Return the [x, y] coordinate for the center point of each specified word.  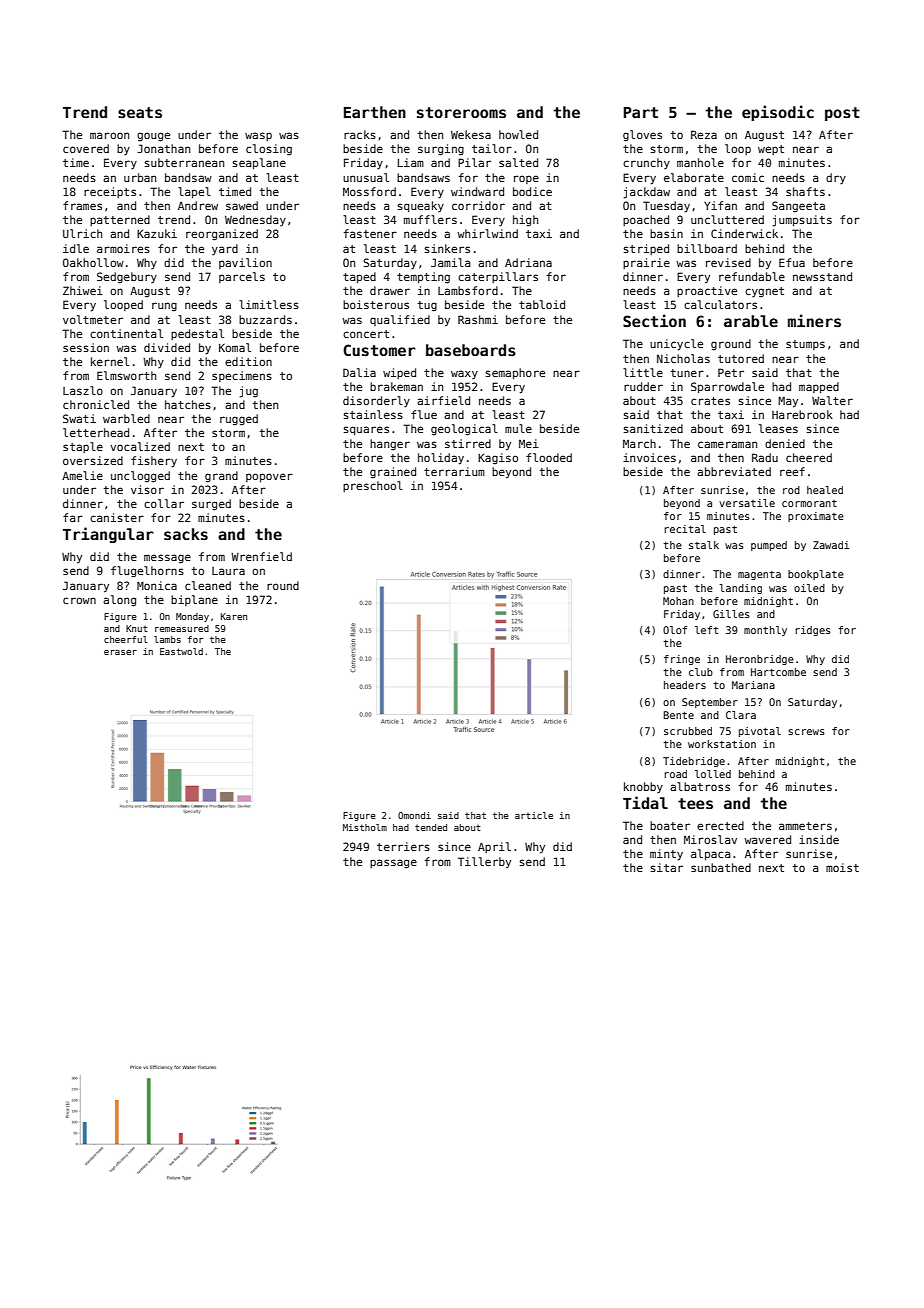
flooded [549, 457]
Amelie [82, 475]
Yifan [720, 205]
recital [685, 529]
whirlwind [487, 233]
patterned [120, 220]
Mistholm [365, 827]
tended [431, 827]
